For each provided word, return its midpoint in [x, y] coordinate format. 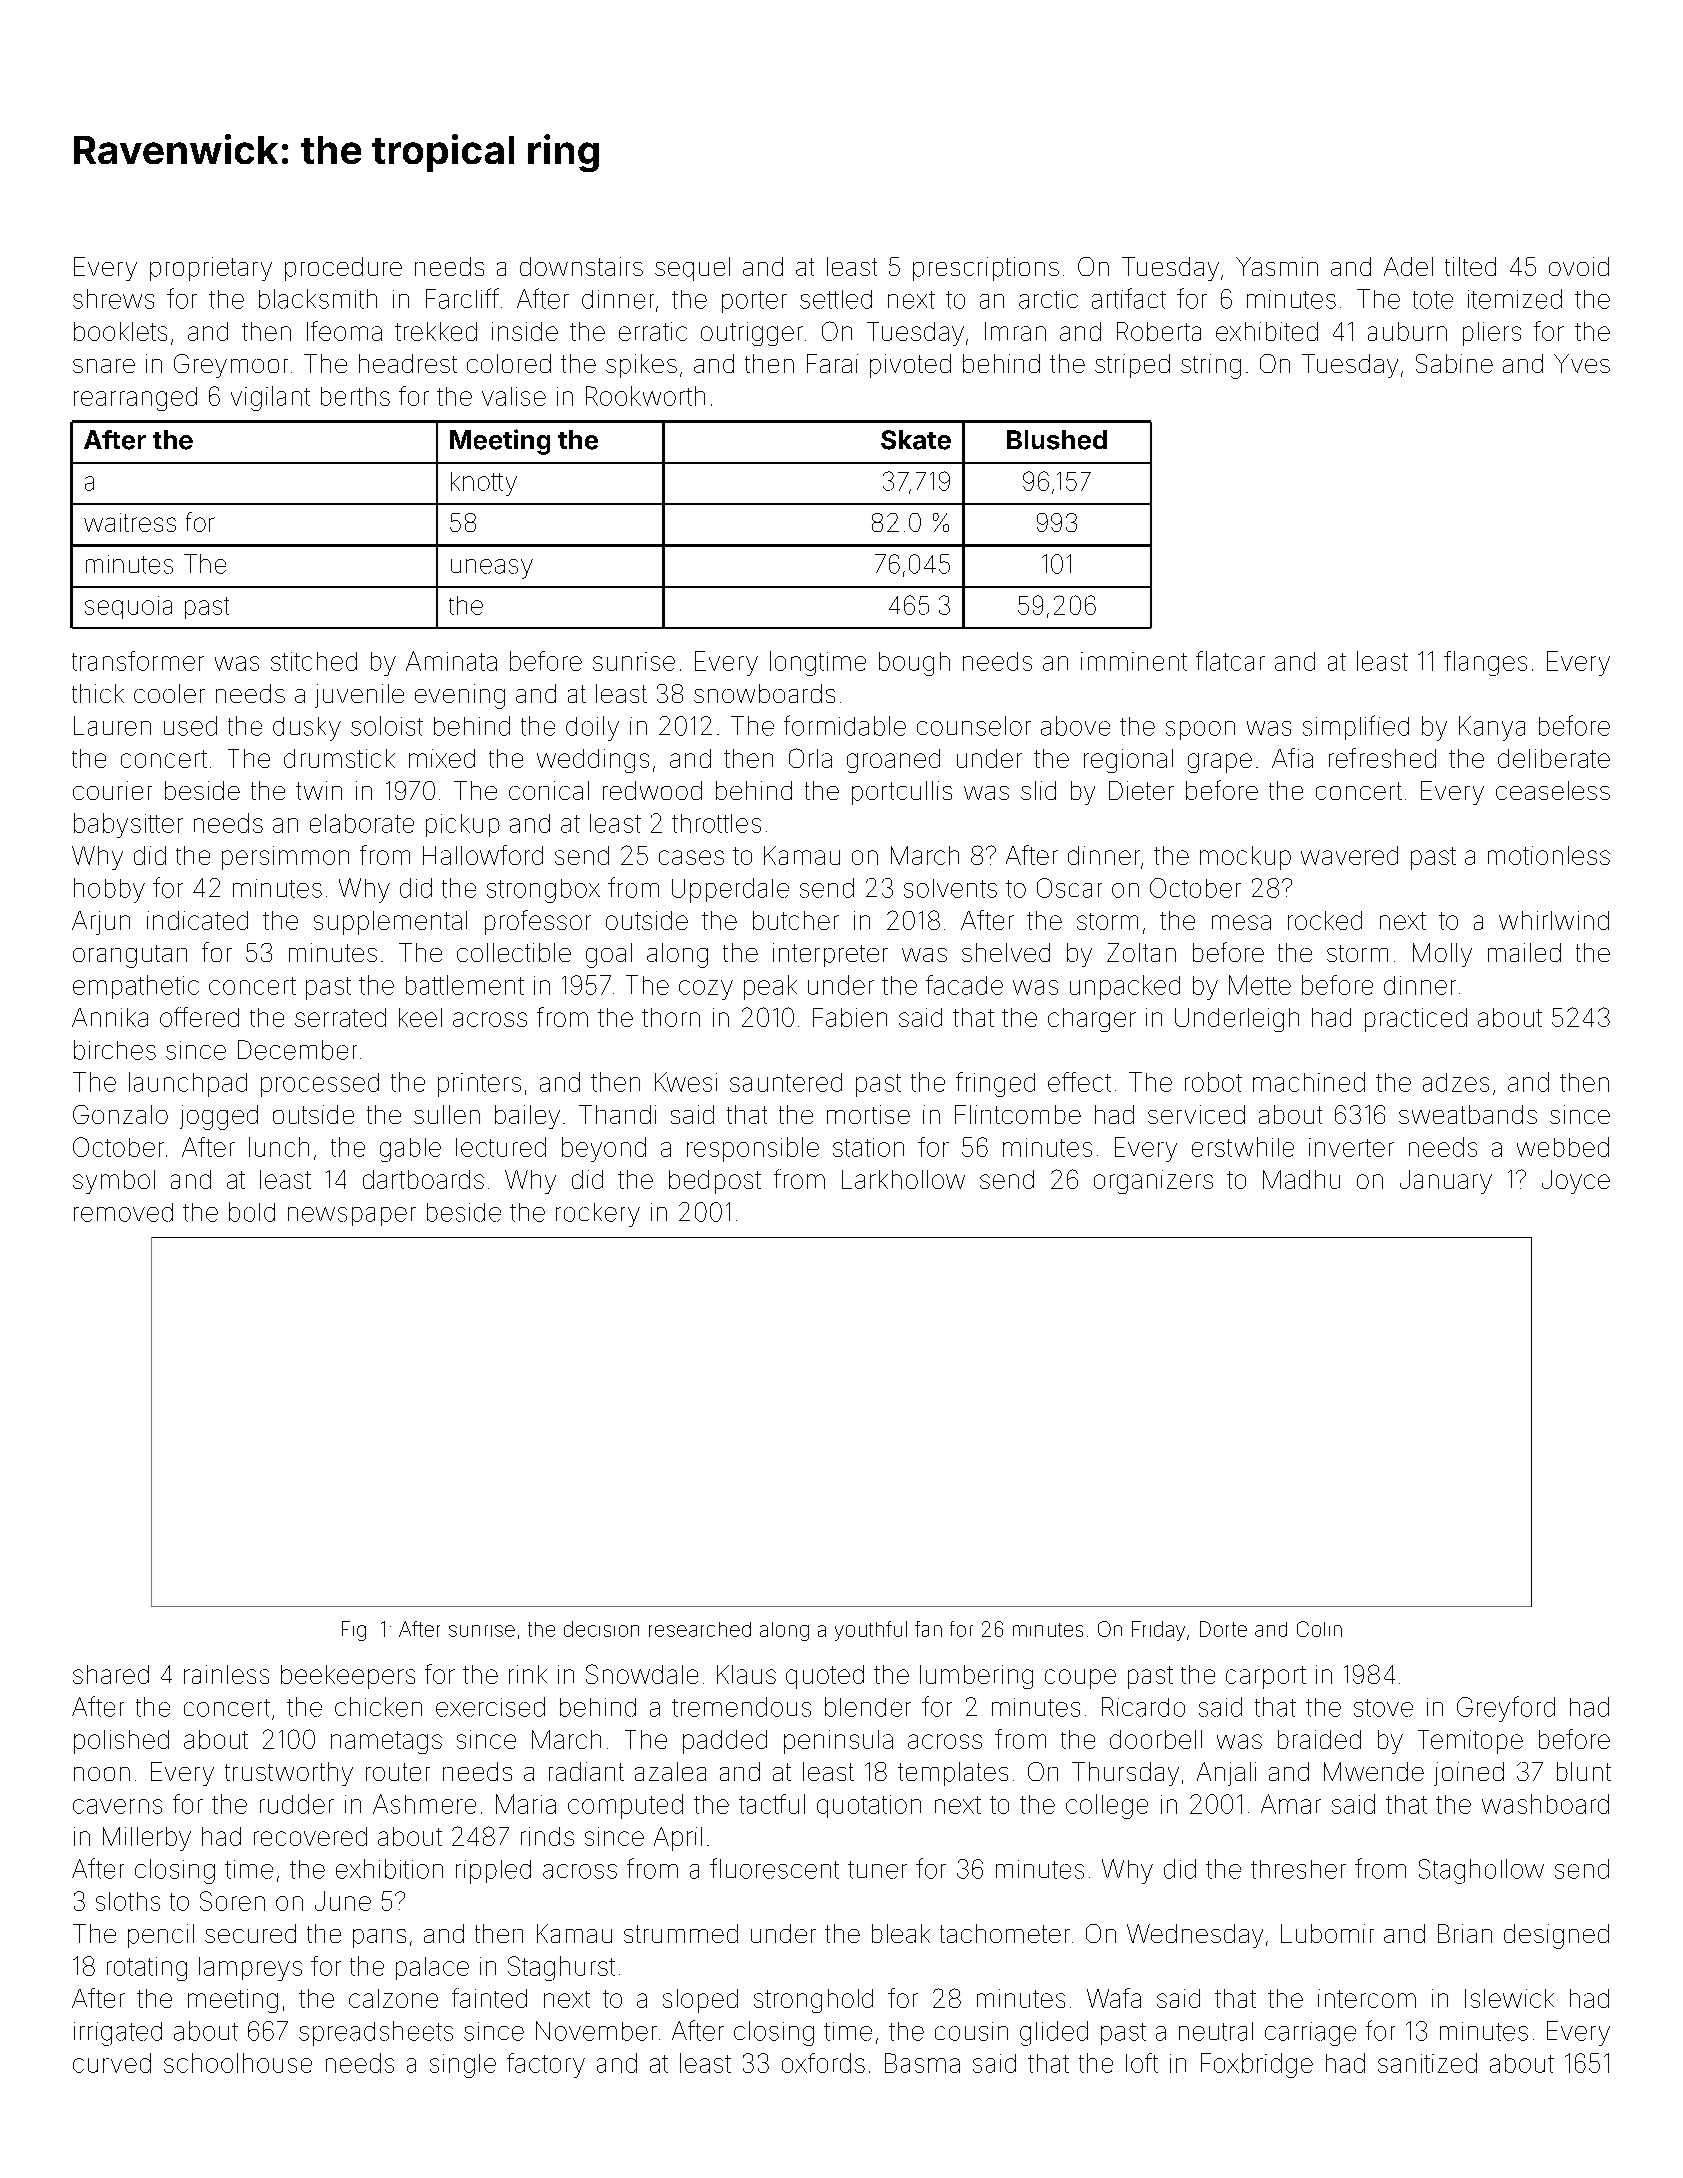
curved [112, 2063]
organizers [1153, 1182]
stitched [314, 661]
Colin [1319, 1629]
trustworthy [289, 1774]
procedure [343, 269]
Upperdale [730, 890]
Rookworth [645, 396]
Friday [1158, 1631]
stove [1383, 1708]
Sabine [1454, 363]
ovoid [1579, 266]
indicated [197, 920]
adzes [1456, 1082]
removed [123, 1212]
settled [836, 299]
